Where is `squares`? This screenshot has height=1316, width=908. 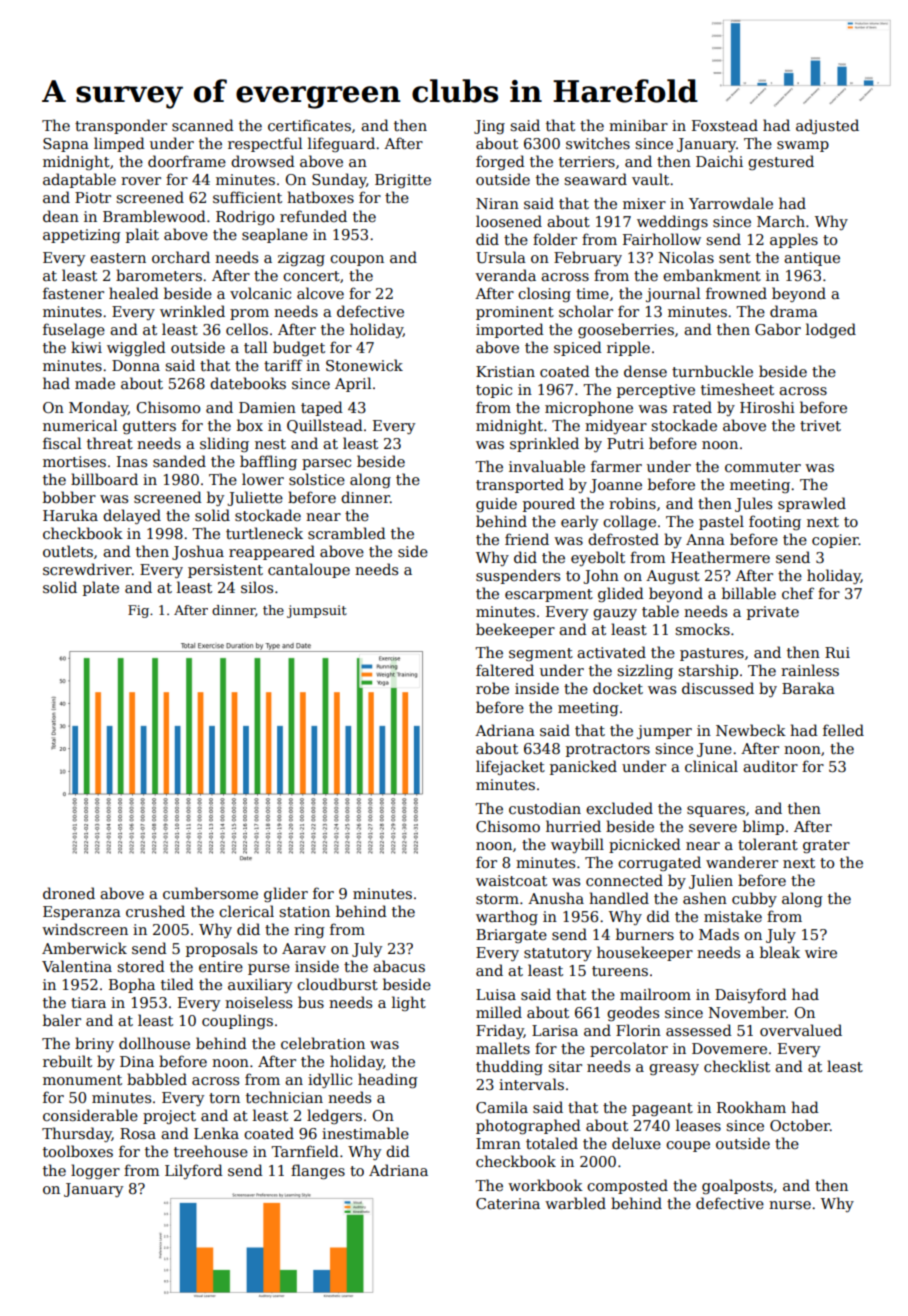 squares is located at coordinates (716, 811).
